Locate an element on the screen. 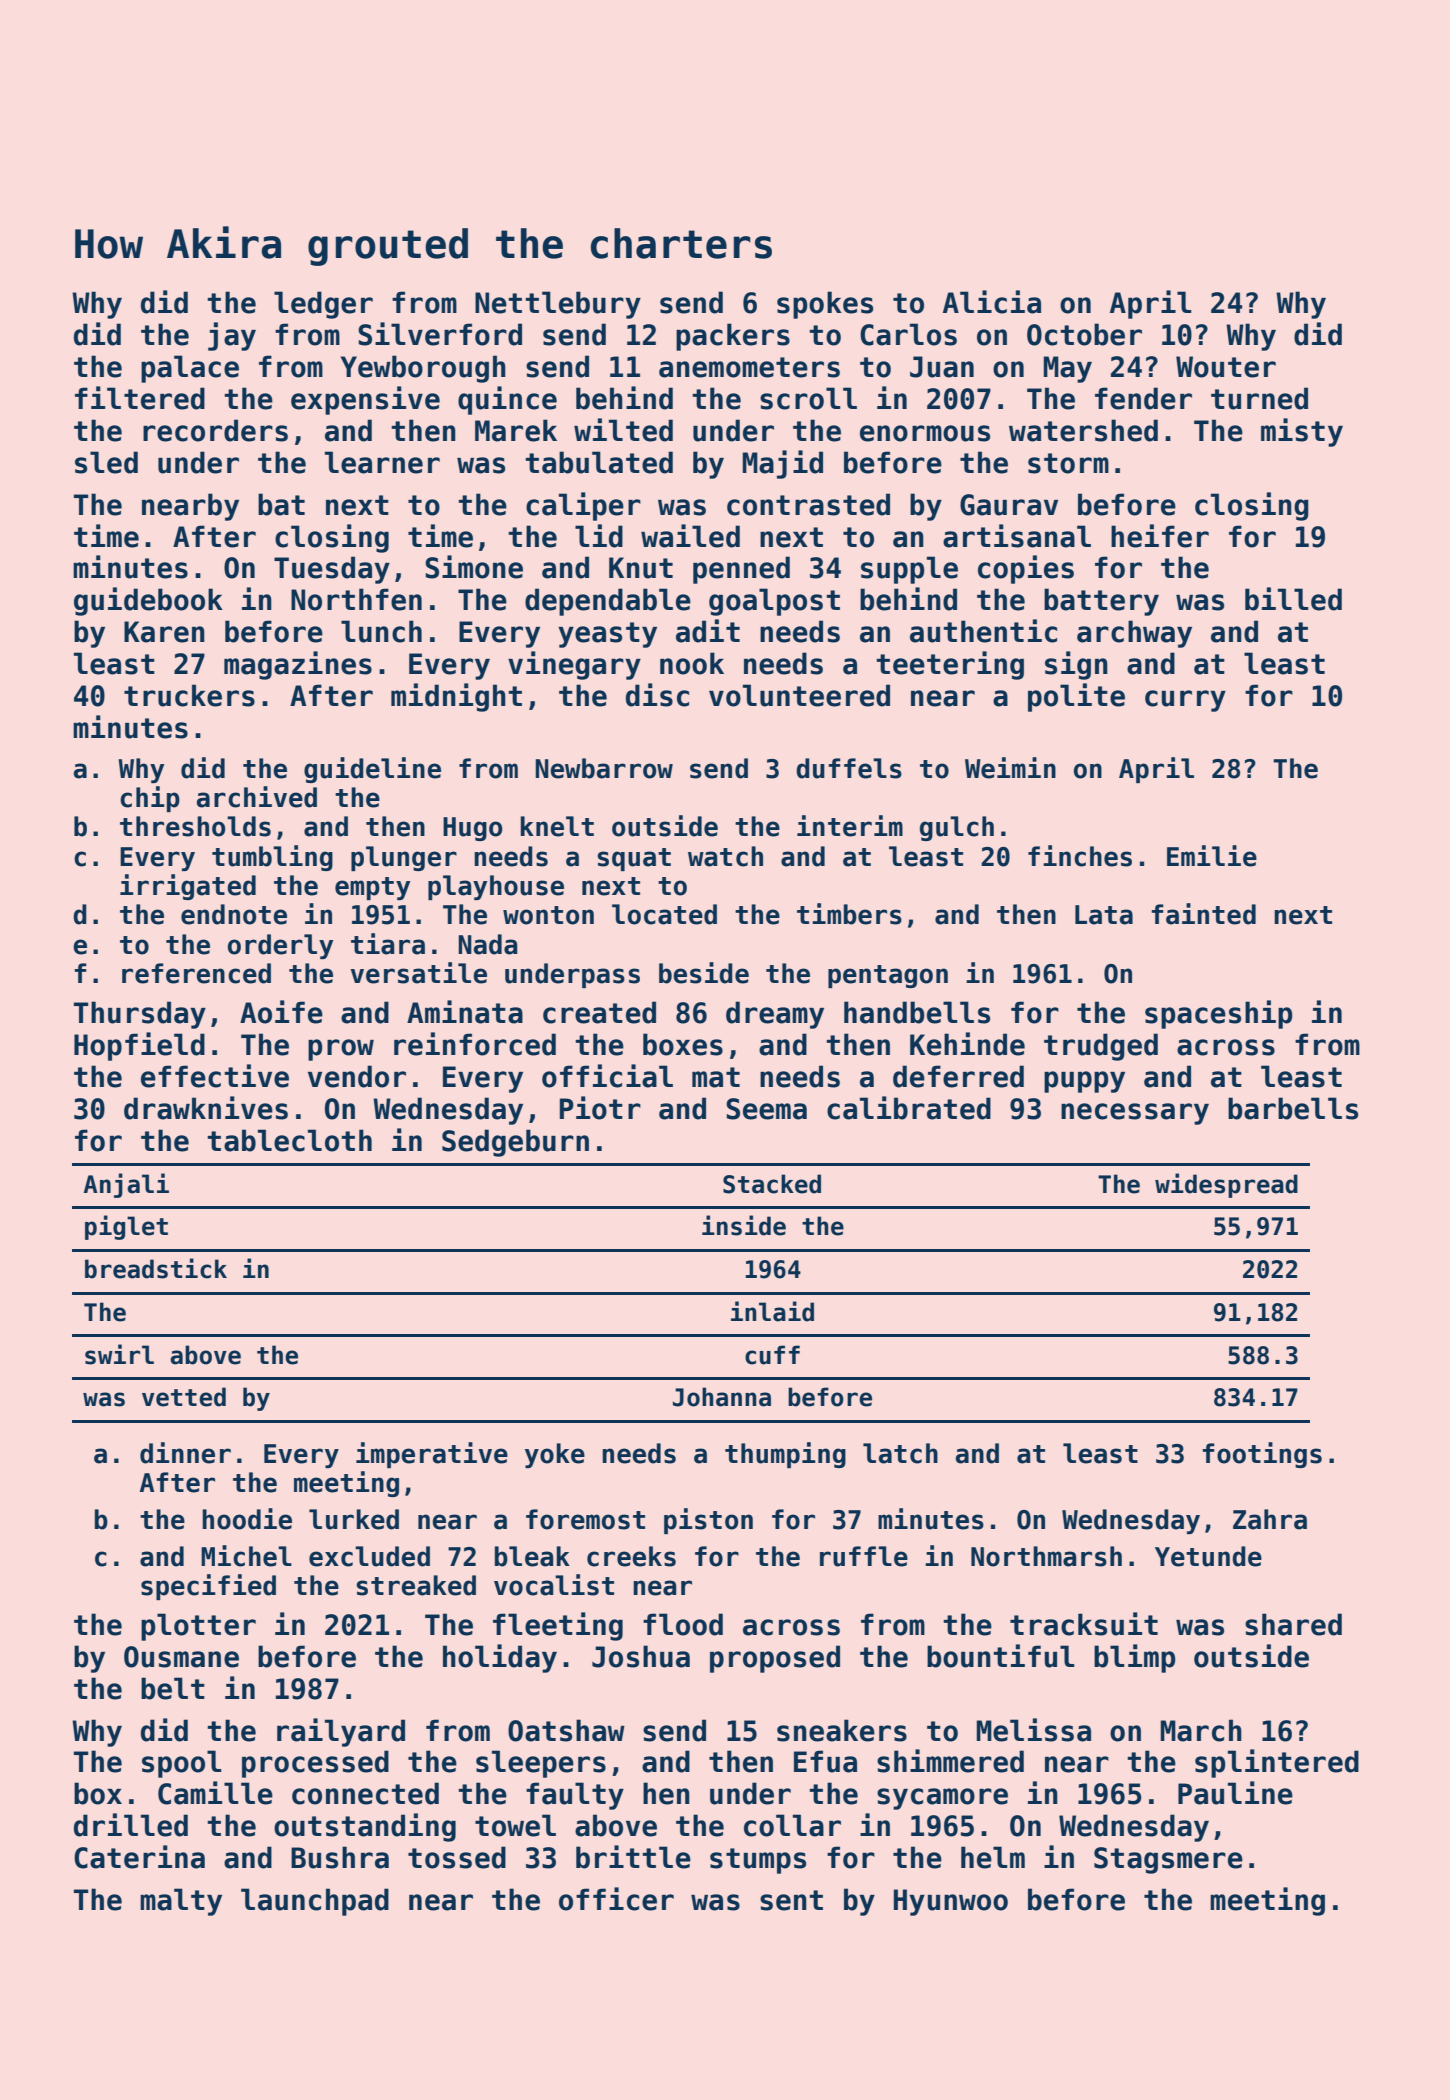  widespread is located at coordinates (1226, 1185).
